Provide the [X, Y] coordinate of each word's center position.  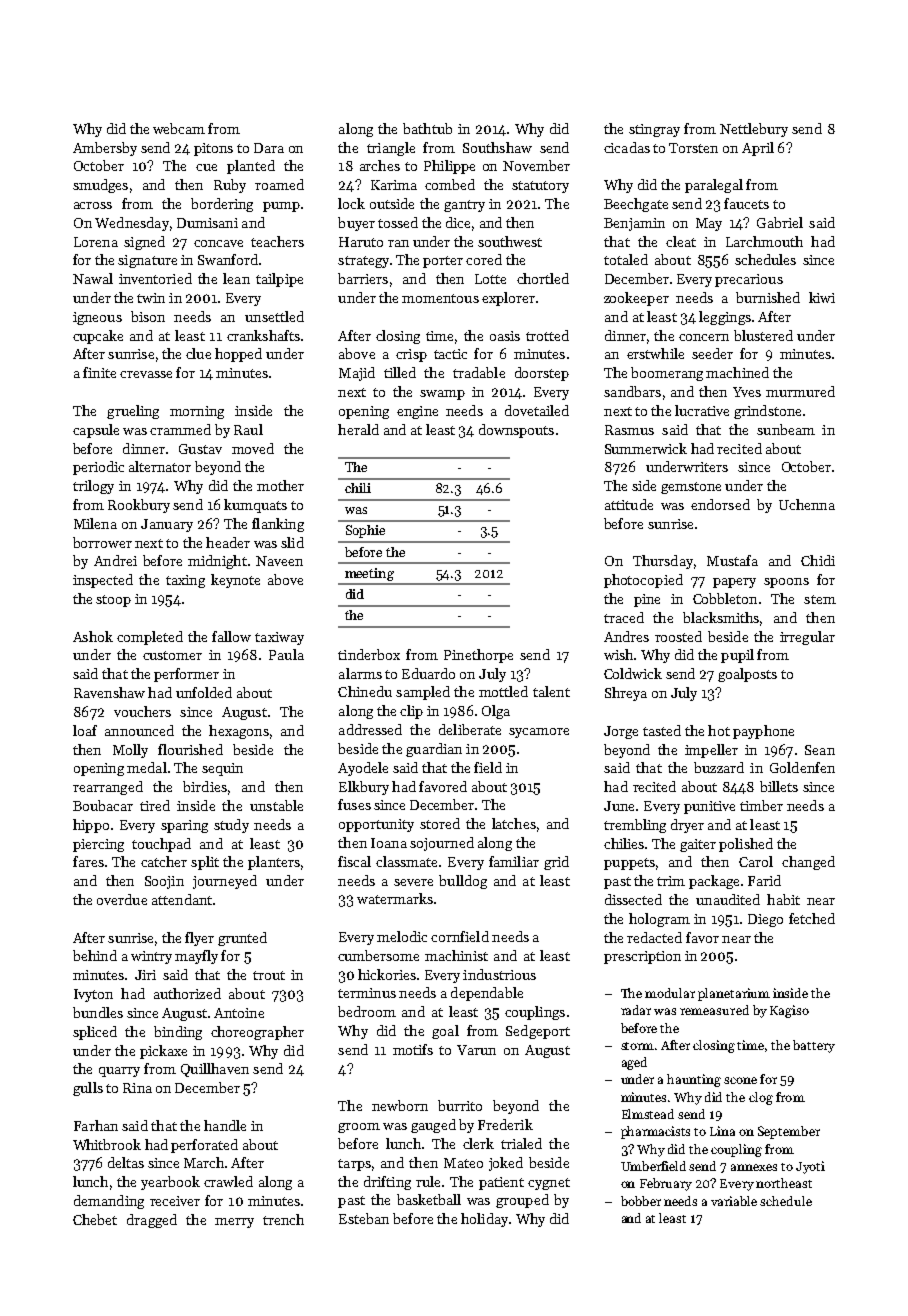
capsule [96, 431]
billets [779, 786]
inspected [103, 581]
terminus [367, 993]
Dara [269, 148]
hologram [659, 920]
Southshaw [497, 147]
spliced [95, 1033]
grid [556, 863]
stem [820, 599]
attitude [629, 504]
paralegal [714, 186]
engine [417, 412]
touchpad [161, 845]
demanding [109, 1202]
